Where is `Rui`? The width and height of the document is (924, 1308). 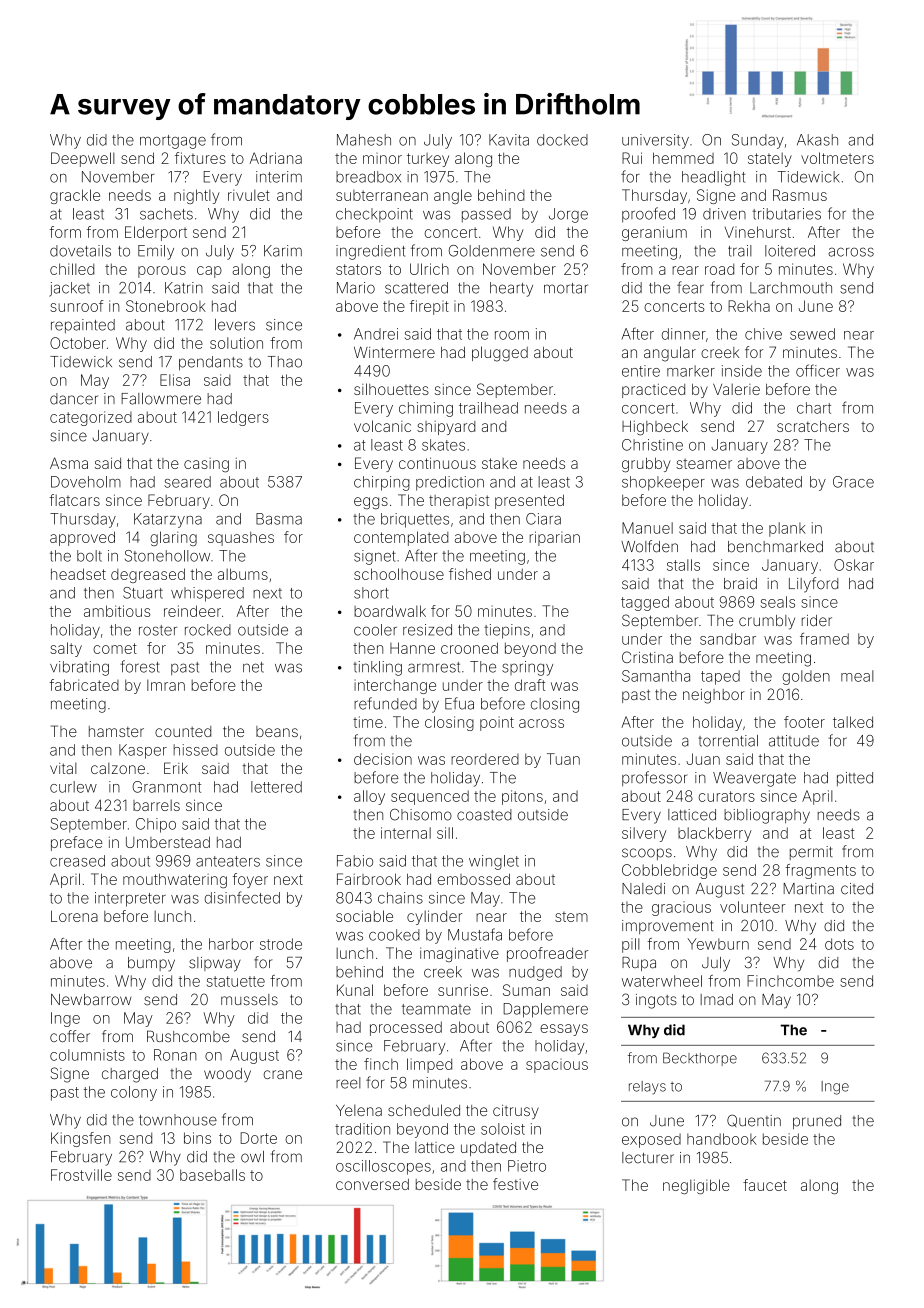 Rui is located at coordinates (632, 158).
